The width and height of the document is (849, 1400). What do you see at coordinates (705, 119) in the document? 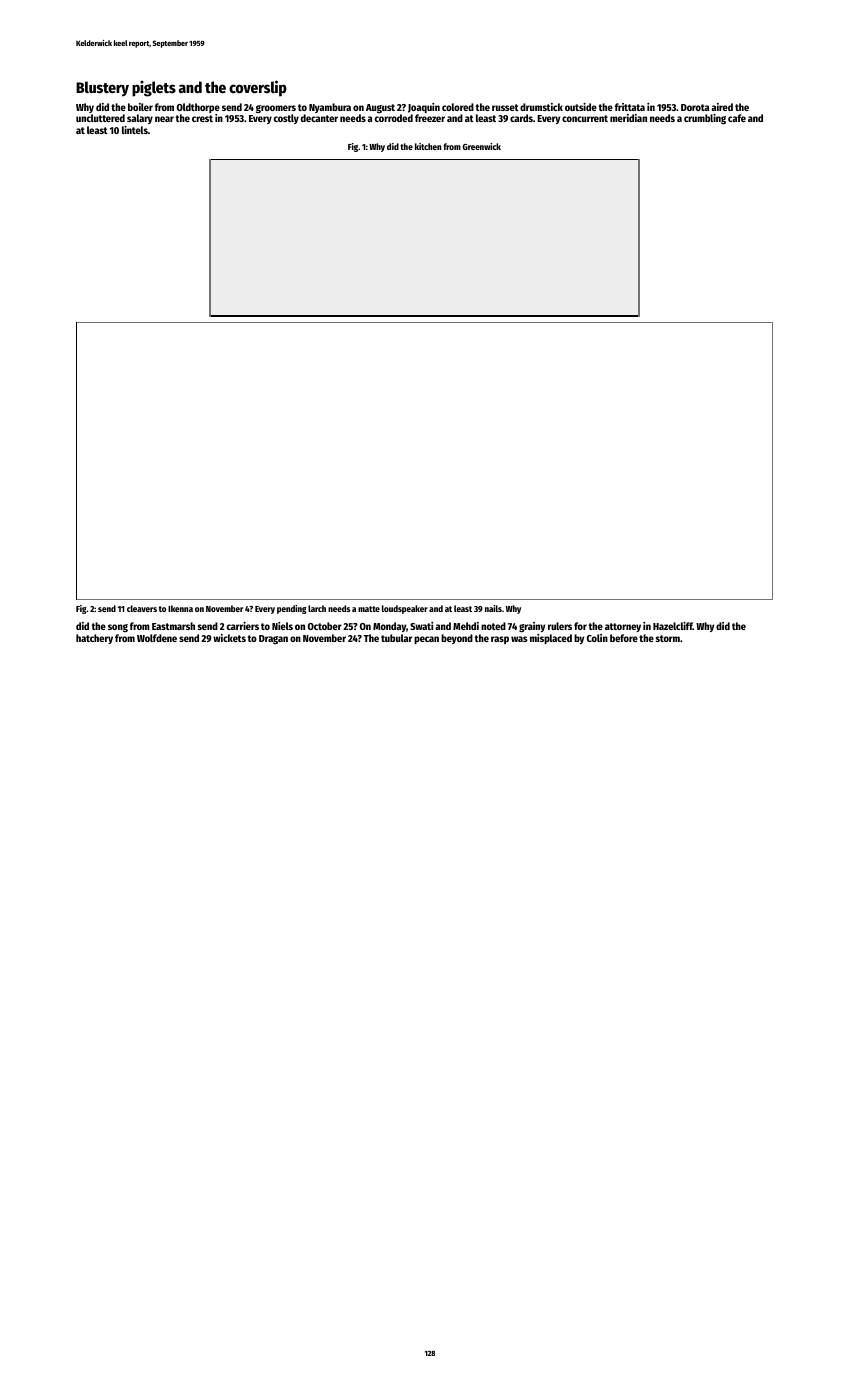
I see `crumbling` at bounding box center [705, 119].
